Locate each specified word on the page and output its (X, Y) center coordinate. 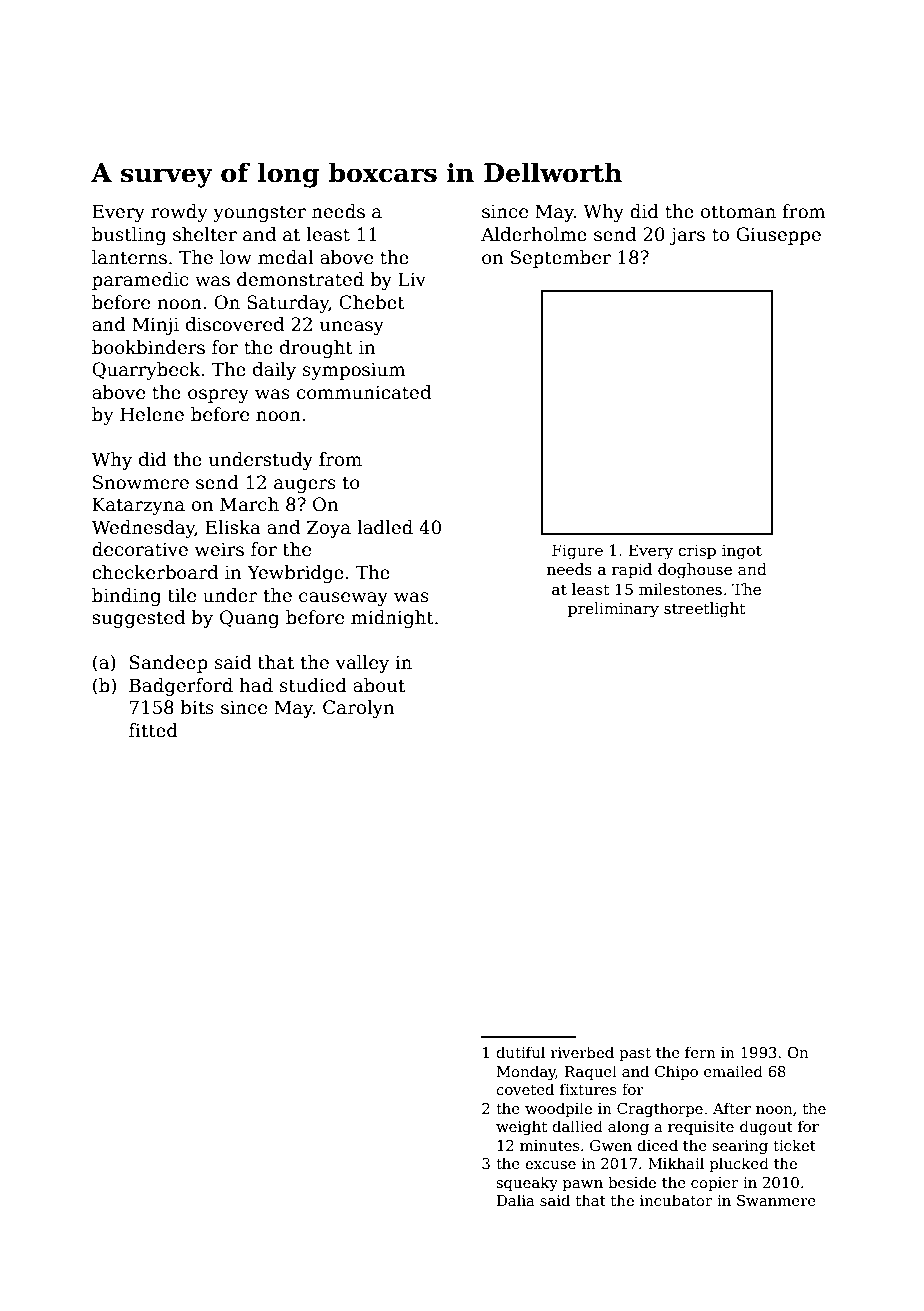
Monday (526, 1072)
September (561, 259)
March (249, 504)
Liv (412, 279)
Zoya (329, 529)
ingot (742, 552)
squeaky (527, 1183)
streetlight (705, 610)
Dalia (516, 1200)
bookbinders (148, 347)
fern (700, 1052)
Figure (577, 552)
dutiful (520, 1052)
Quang (249, 619)
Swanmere (776, 1200)
